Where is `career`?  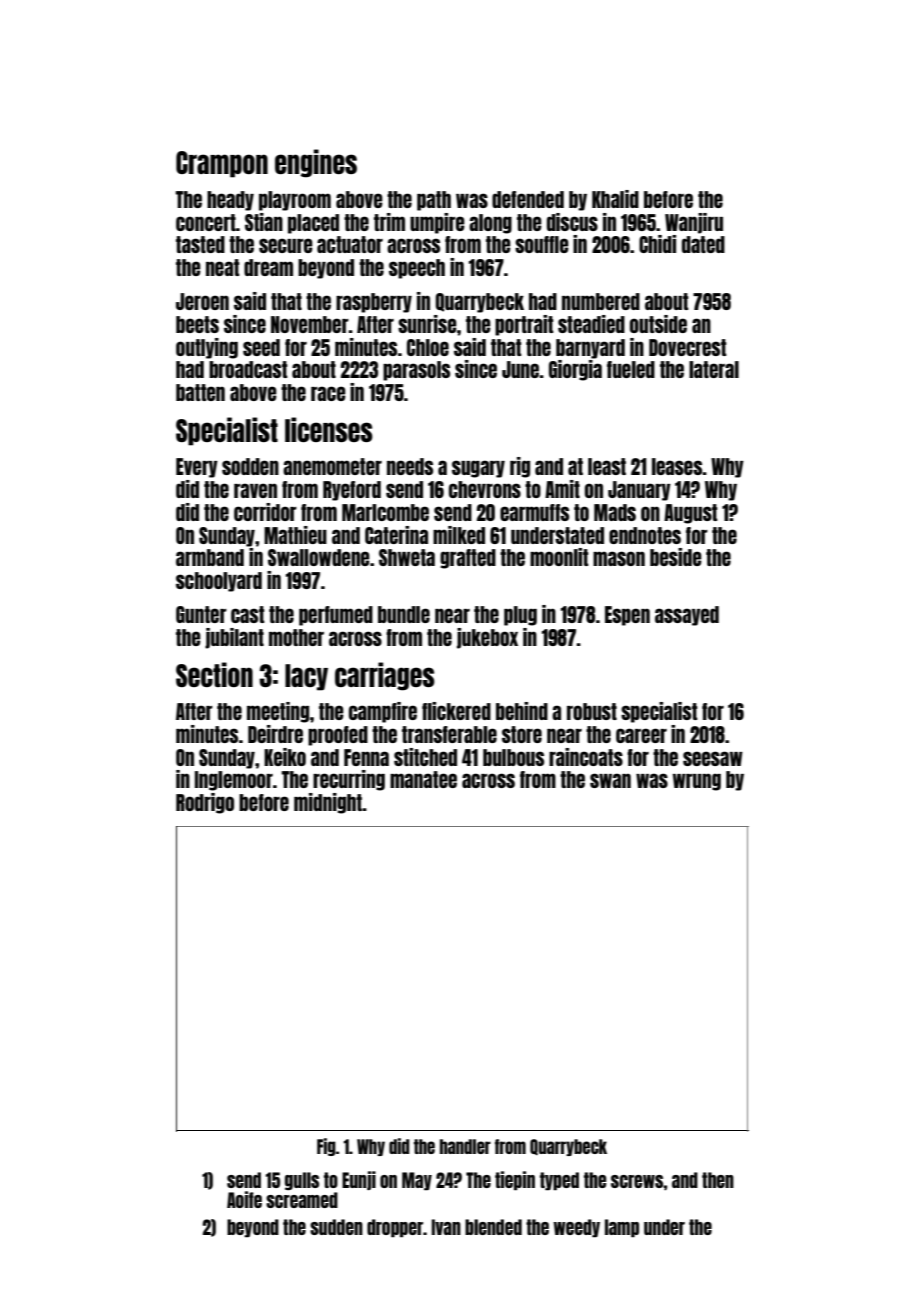
career is located at coordinates (641, 735).
